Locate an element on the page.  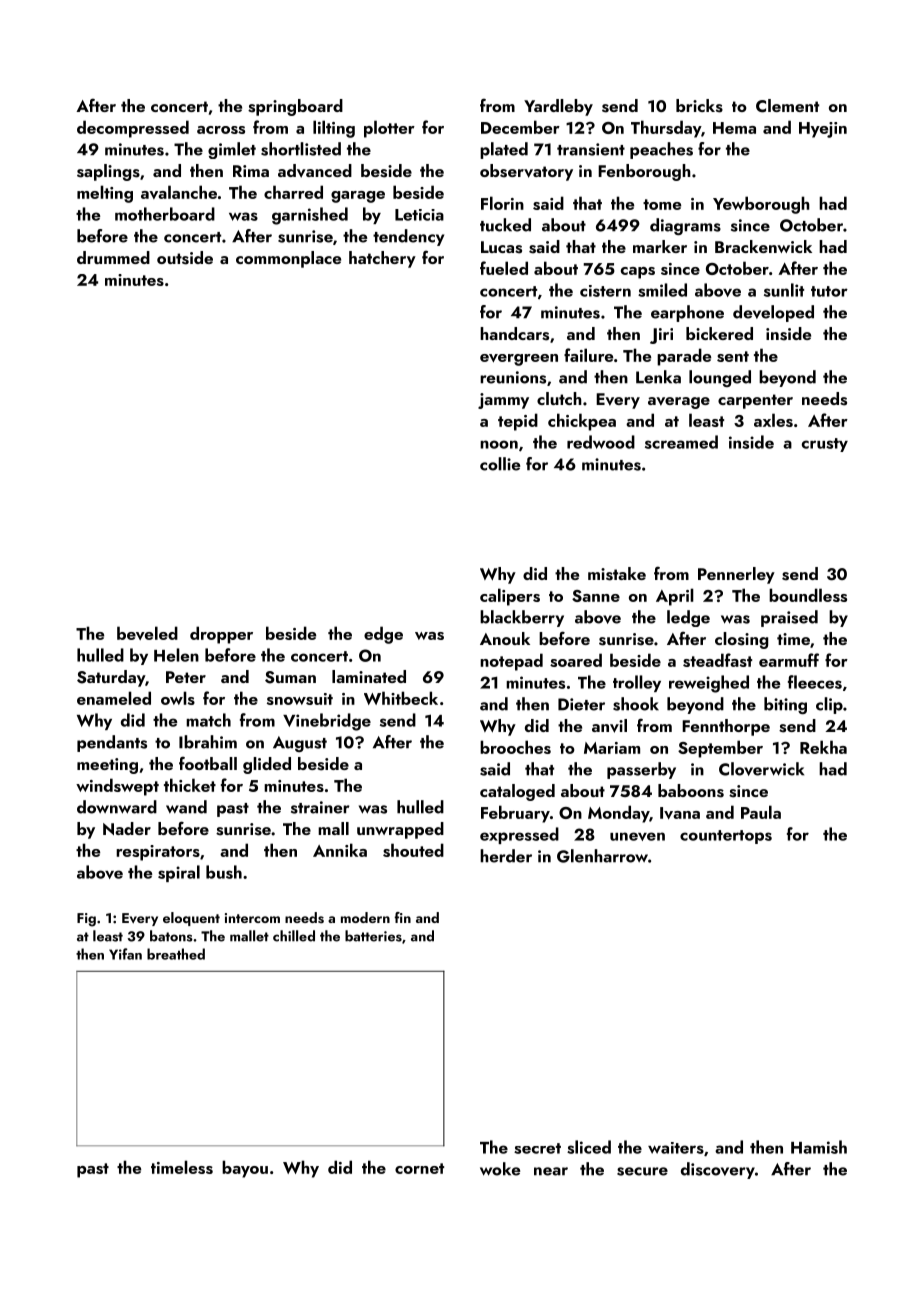
Hamish is located at coordinates (819, 1147).
